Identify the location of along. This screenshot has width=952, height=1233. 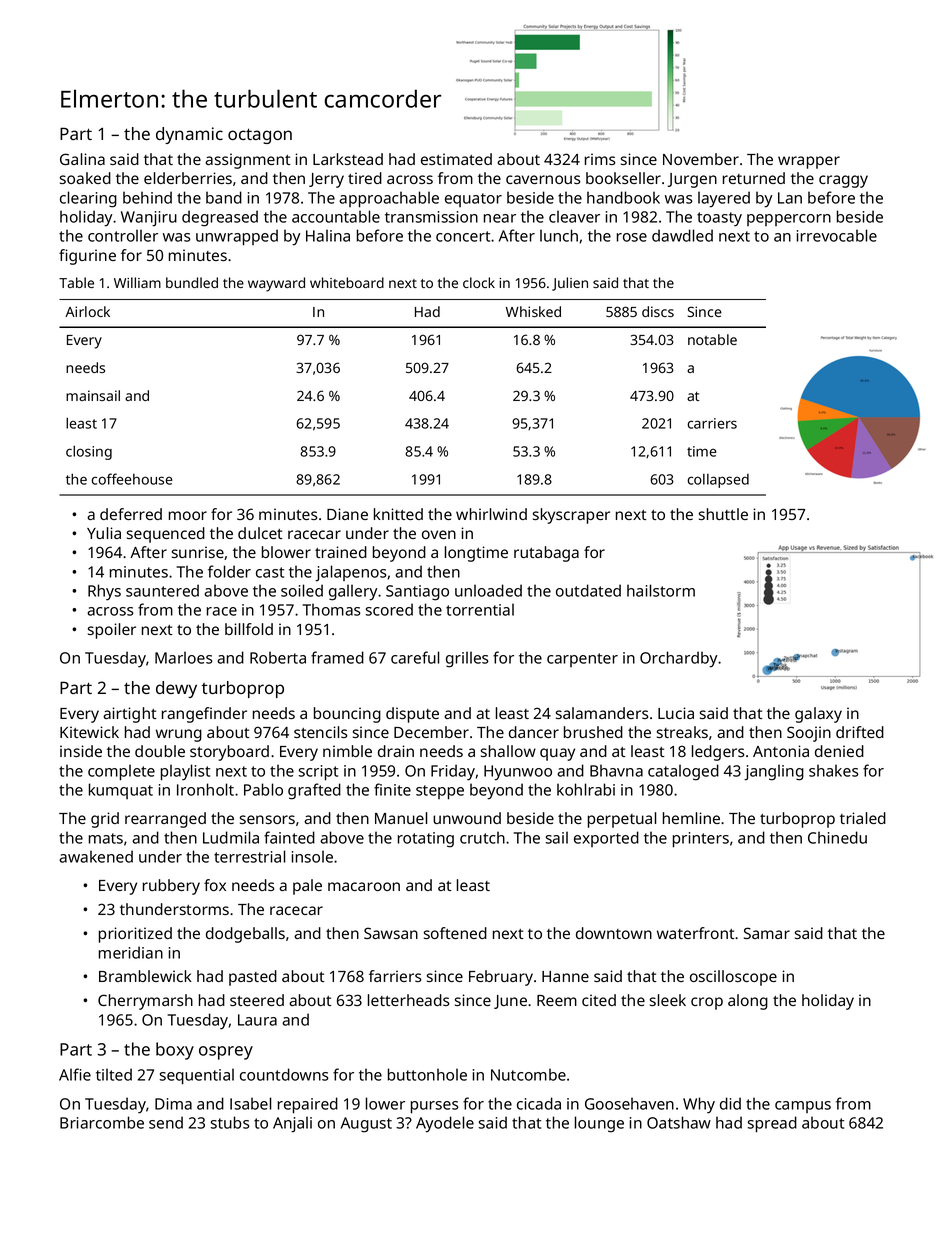
(748, 1002).
